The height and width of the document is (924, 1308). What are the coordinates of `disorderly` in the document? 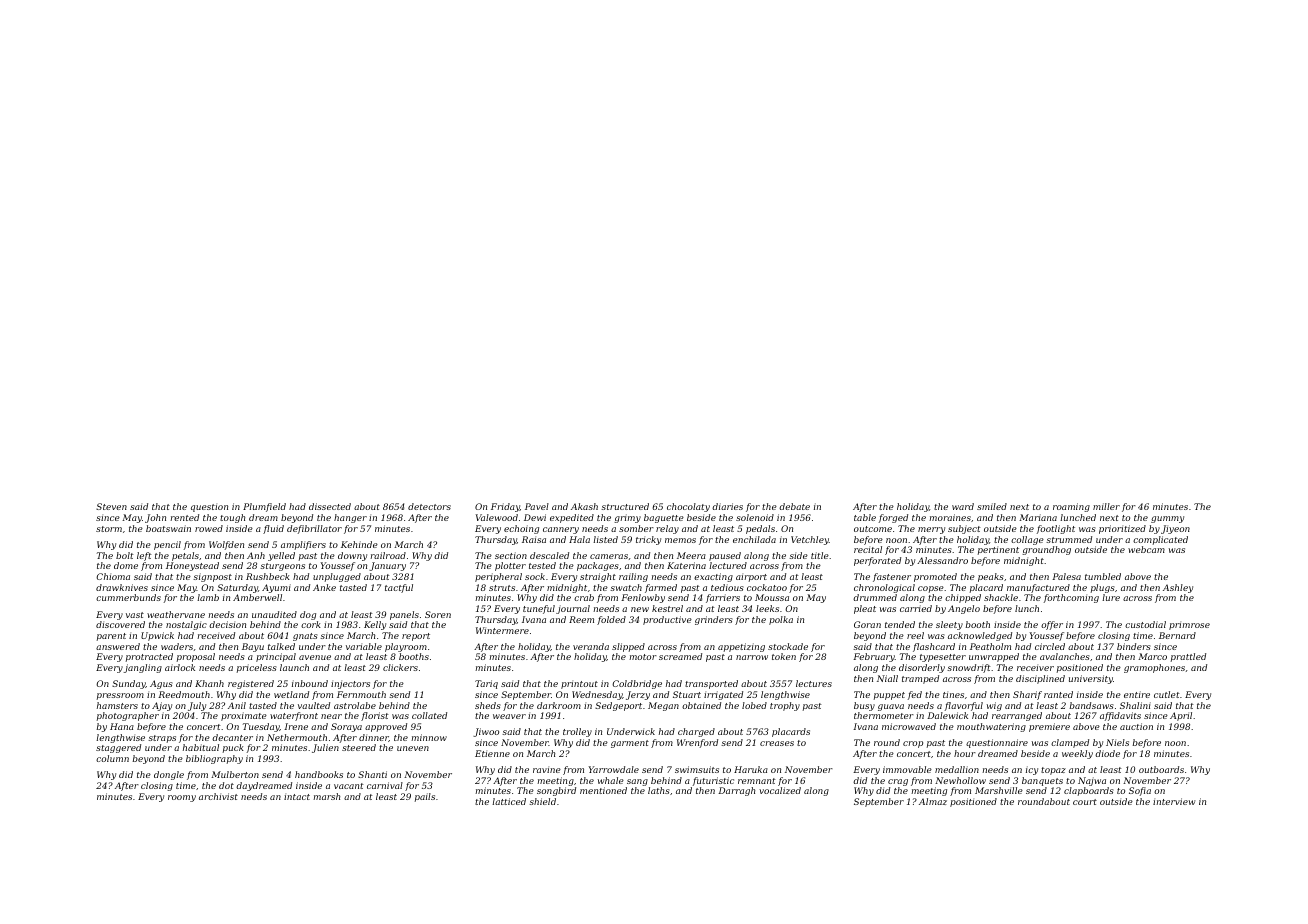 It's located at (922, 668).
